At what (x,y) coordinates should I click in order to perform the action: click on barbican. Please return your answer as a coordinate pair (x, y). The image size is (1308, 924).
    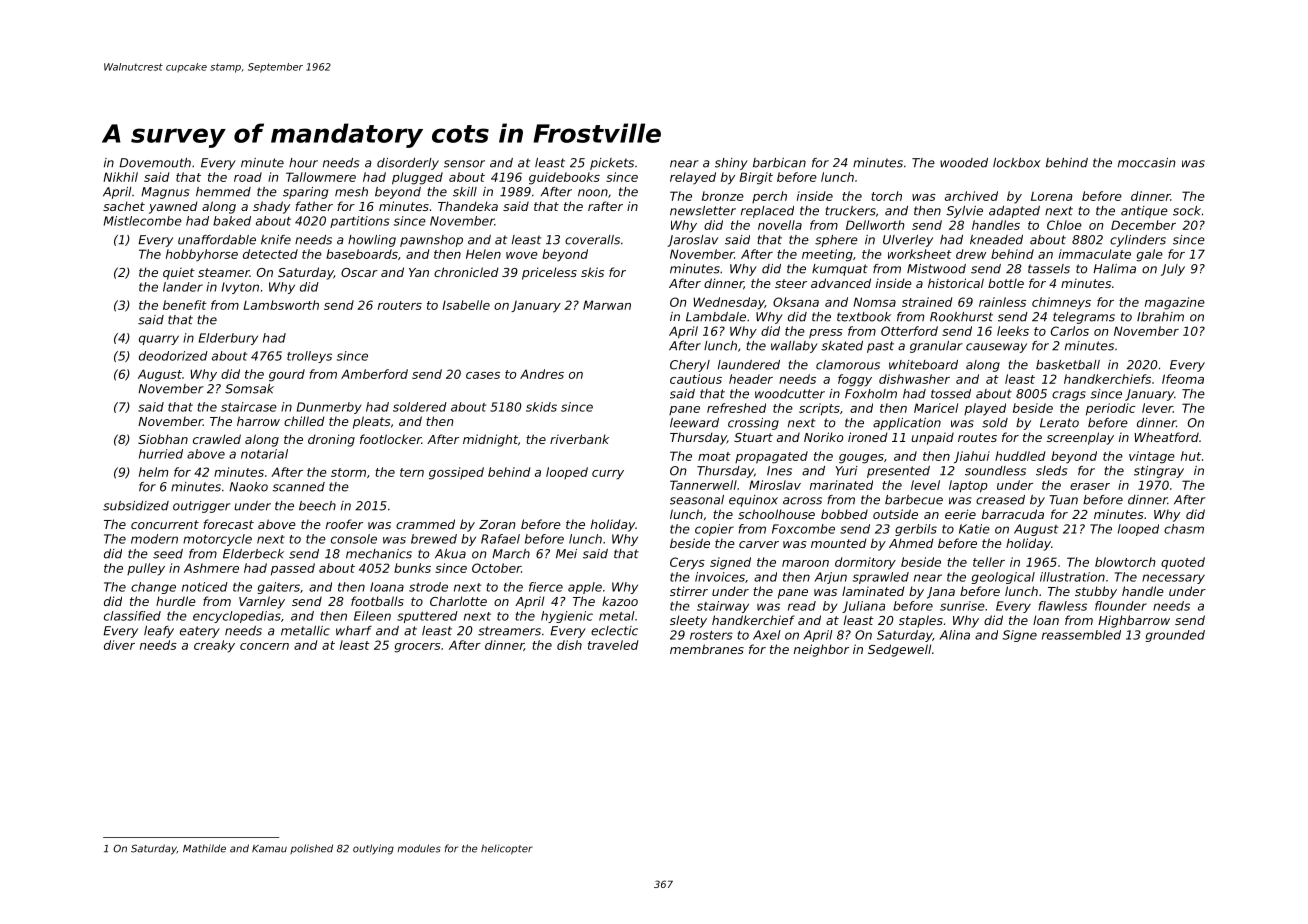
    Looking at the image, I should click on (779, 163).
